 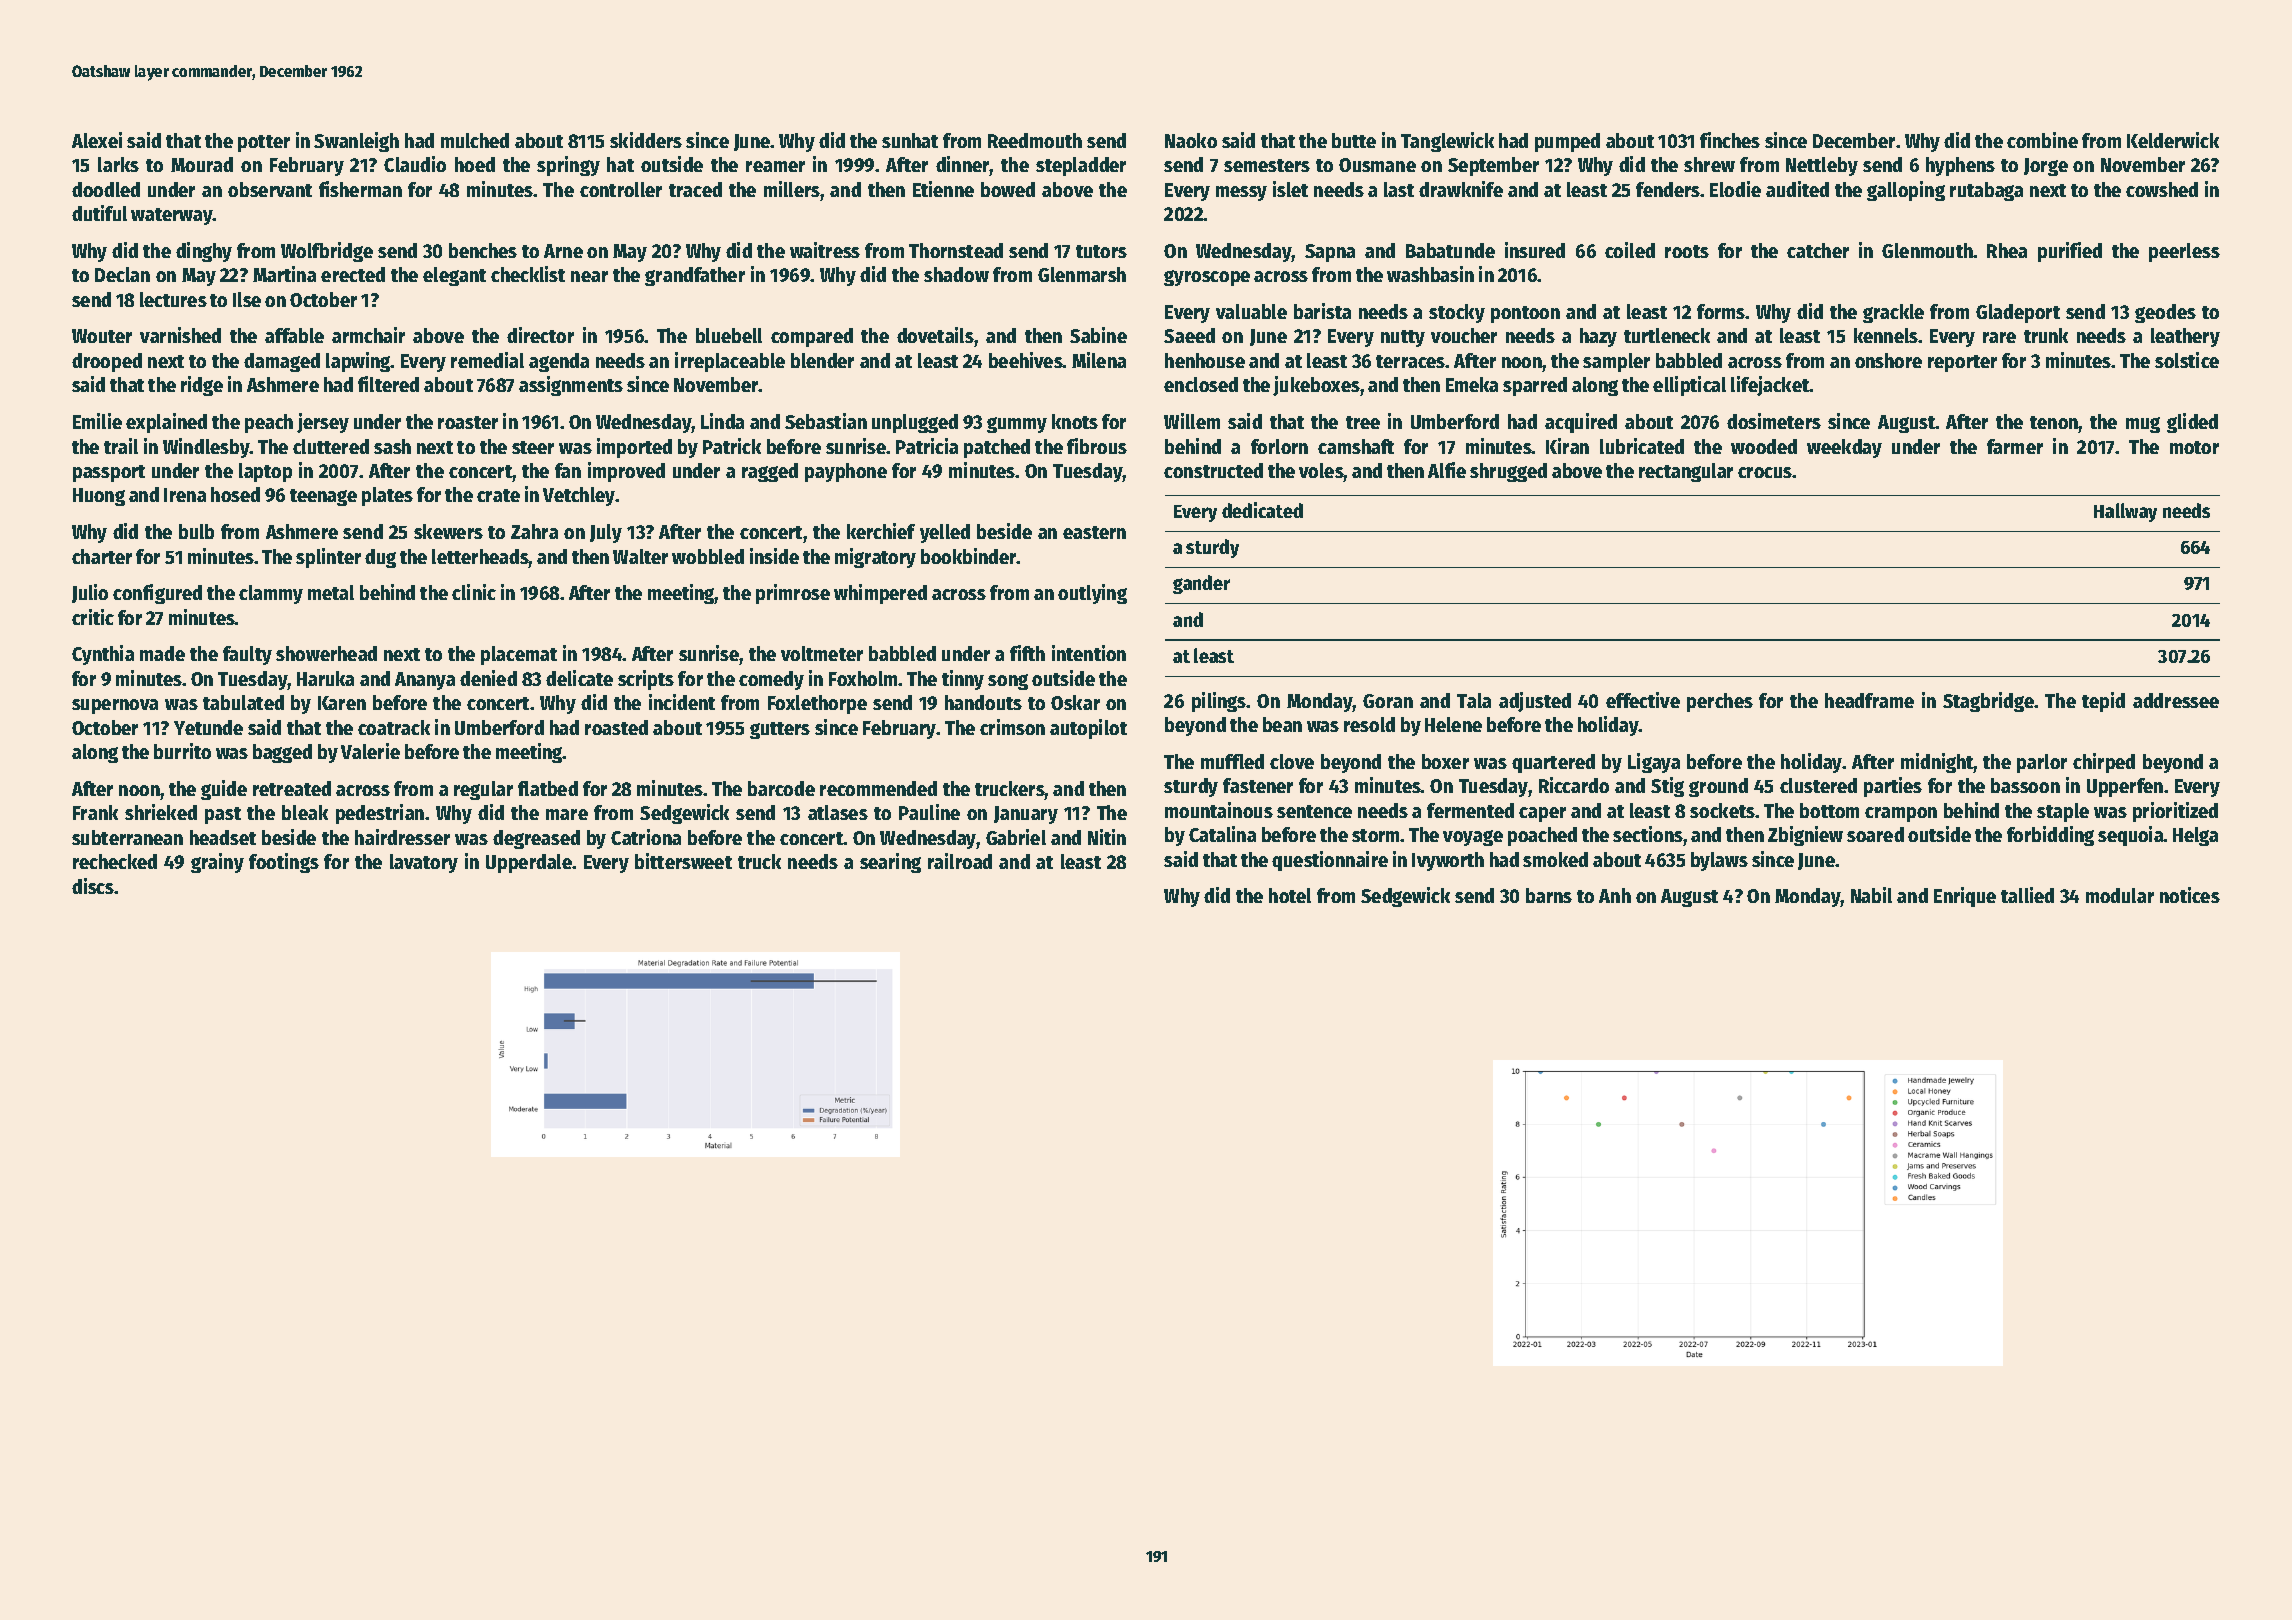 I want to click on Kelderwick, so click(x=2173, y=140).
